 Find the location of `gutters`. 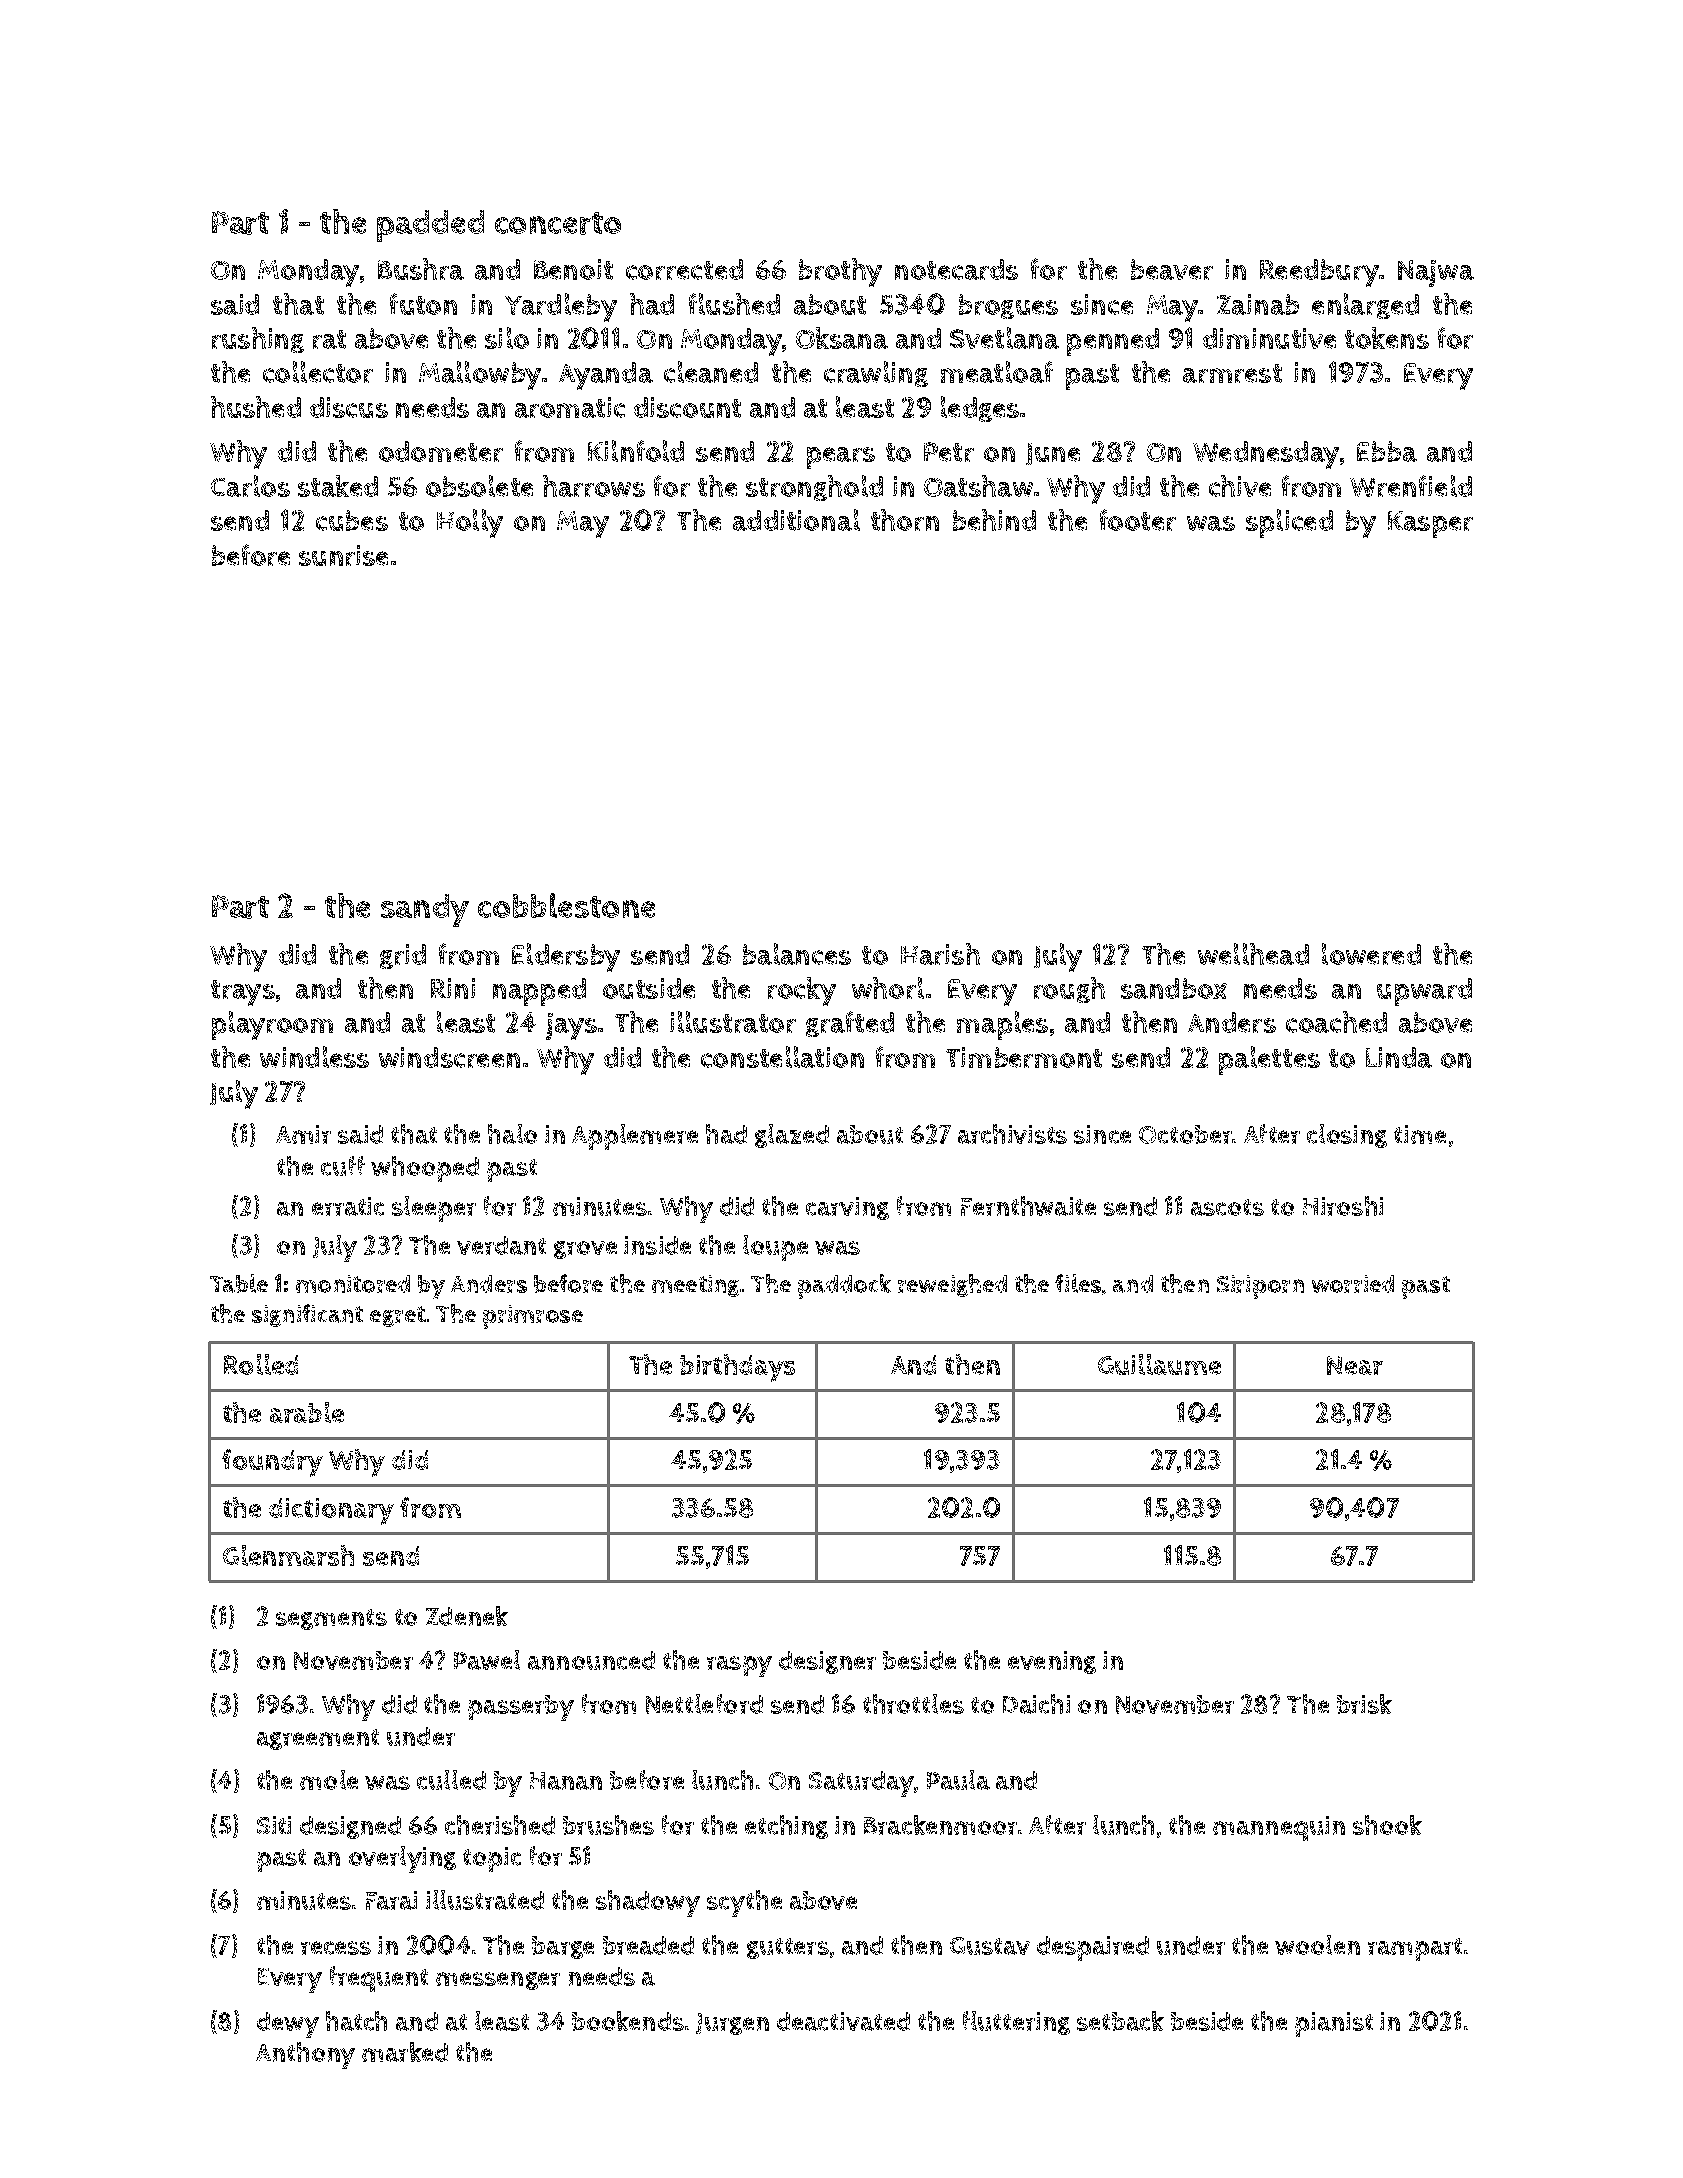

gutters is located at coordinates (788, 1948).
